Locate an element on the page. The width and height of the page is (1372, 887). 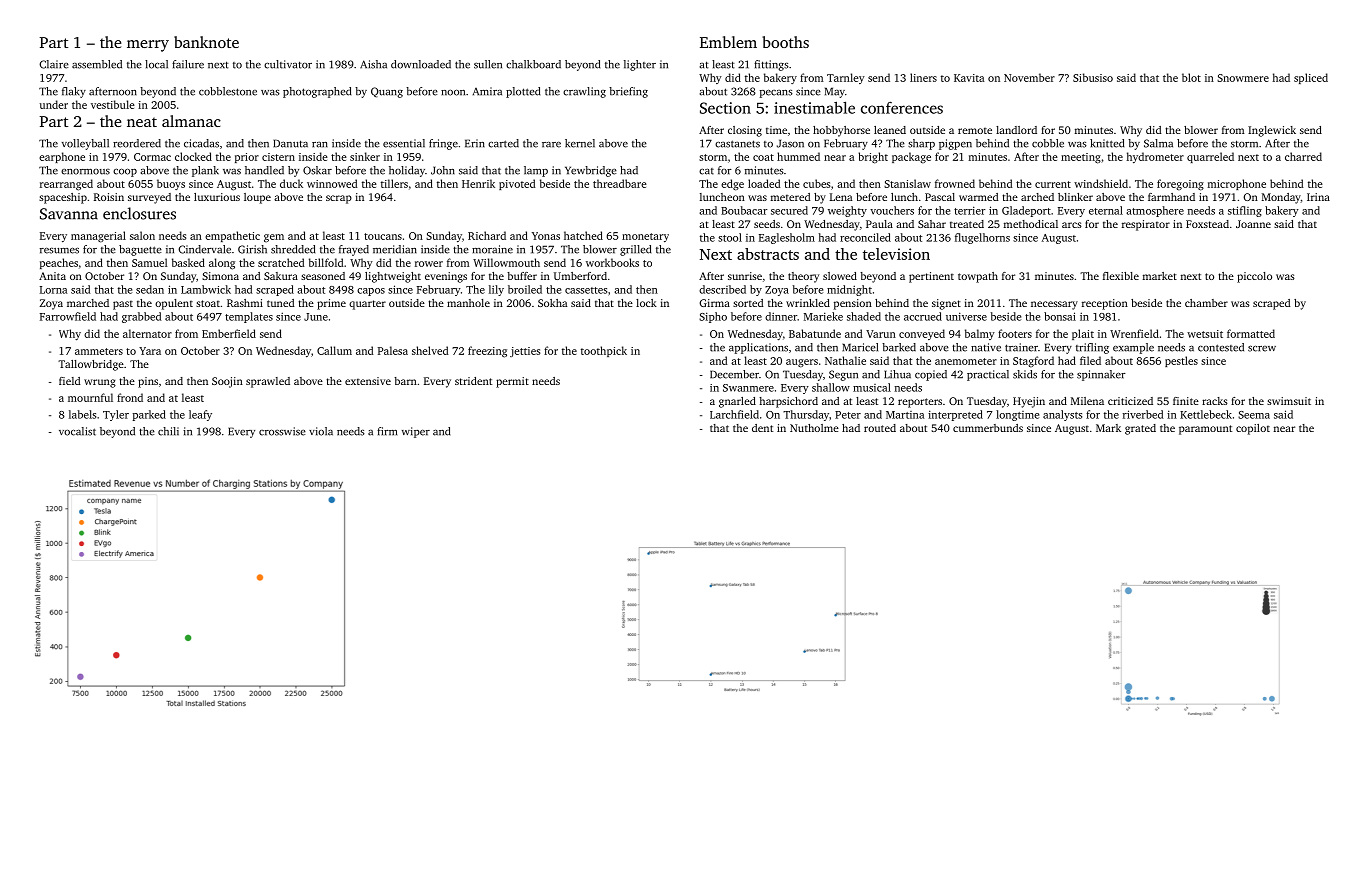
Soojin is located at coordinates (227, 382).
